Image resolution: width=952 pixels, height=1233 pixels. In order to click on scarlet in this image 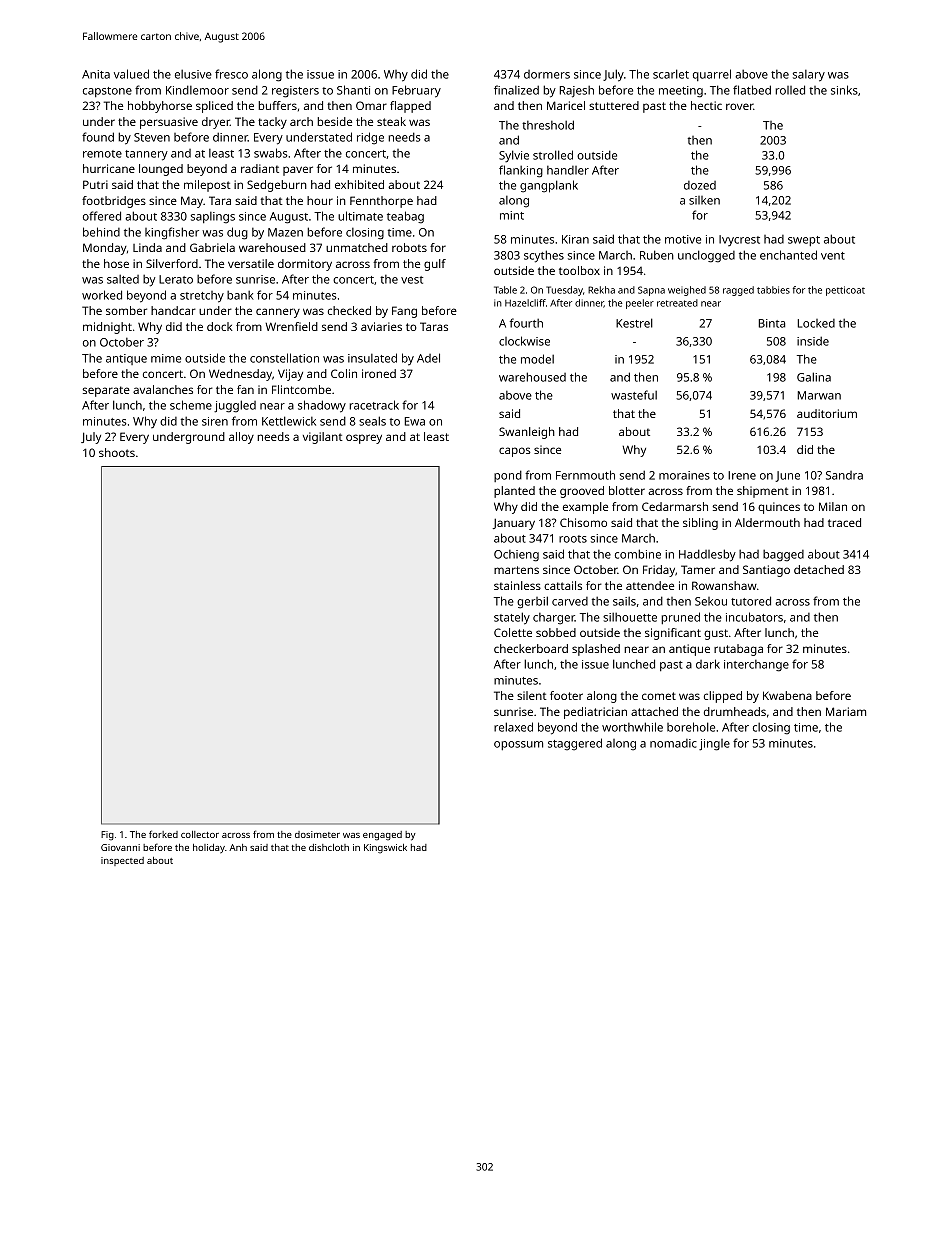, I will do `click(671, 74)`.
